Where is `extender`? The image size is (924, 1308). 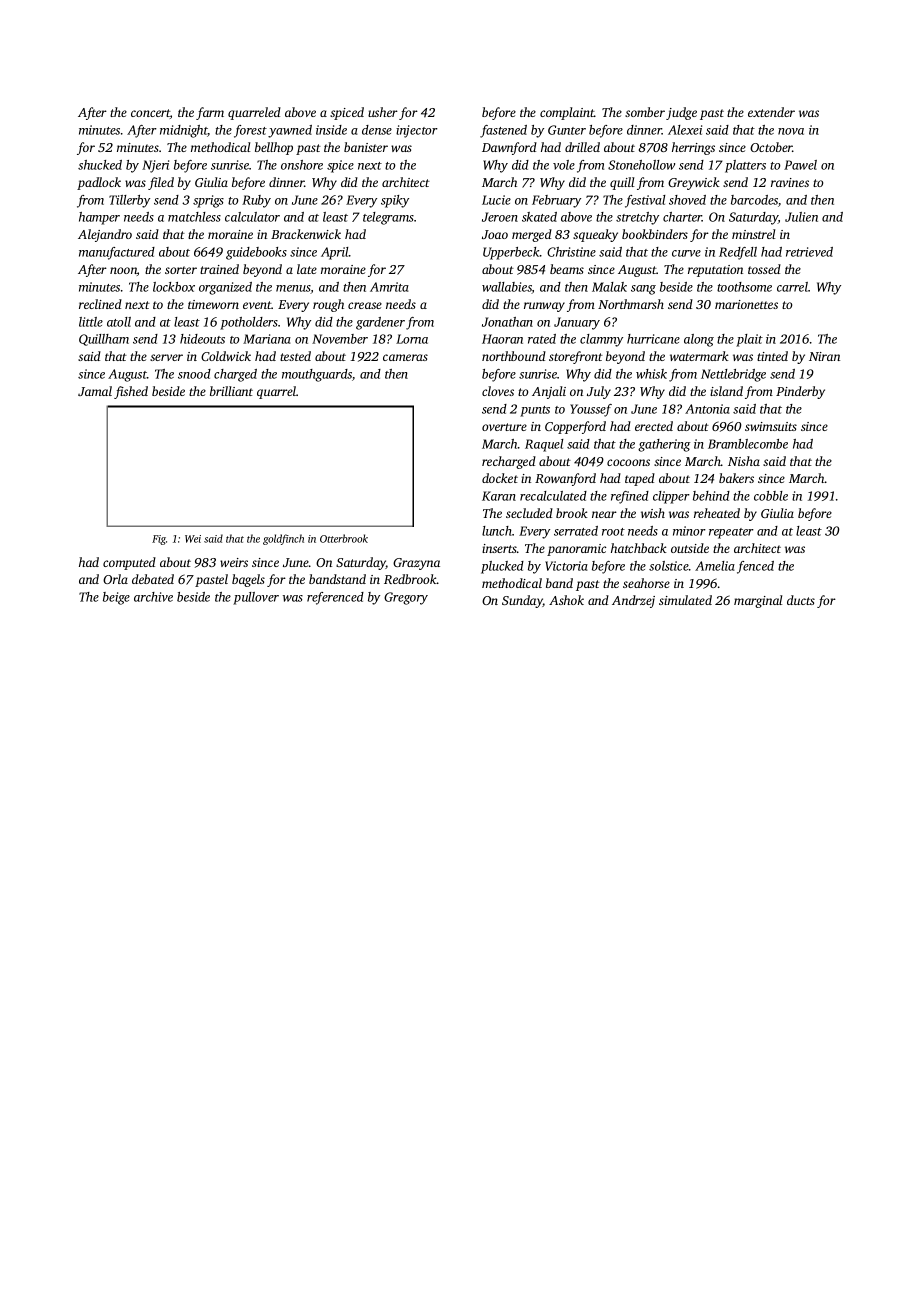
extender is located at coordinates (771, 112).
